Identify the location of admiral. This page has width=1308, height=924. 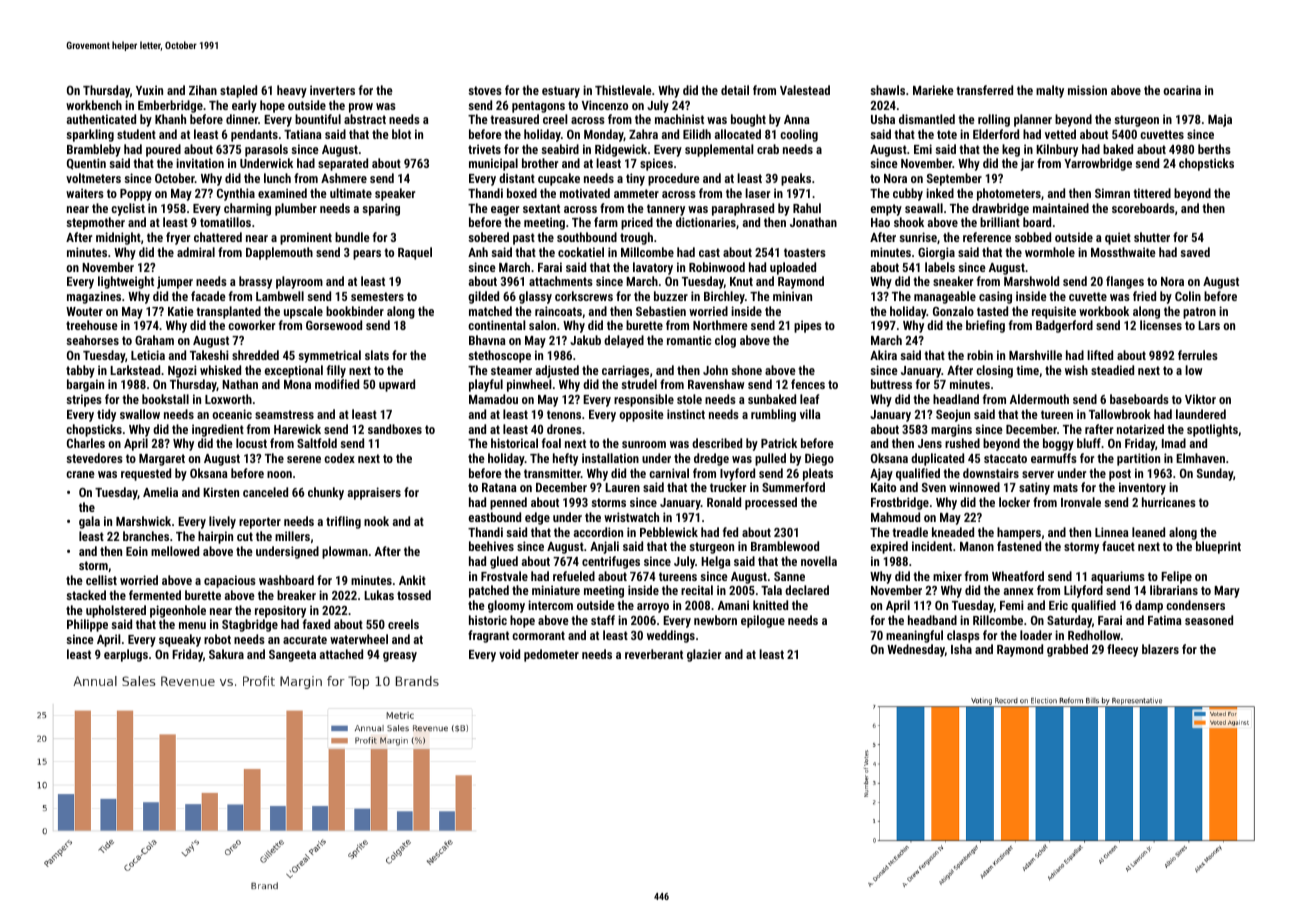
(196, 252).
